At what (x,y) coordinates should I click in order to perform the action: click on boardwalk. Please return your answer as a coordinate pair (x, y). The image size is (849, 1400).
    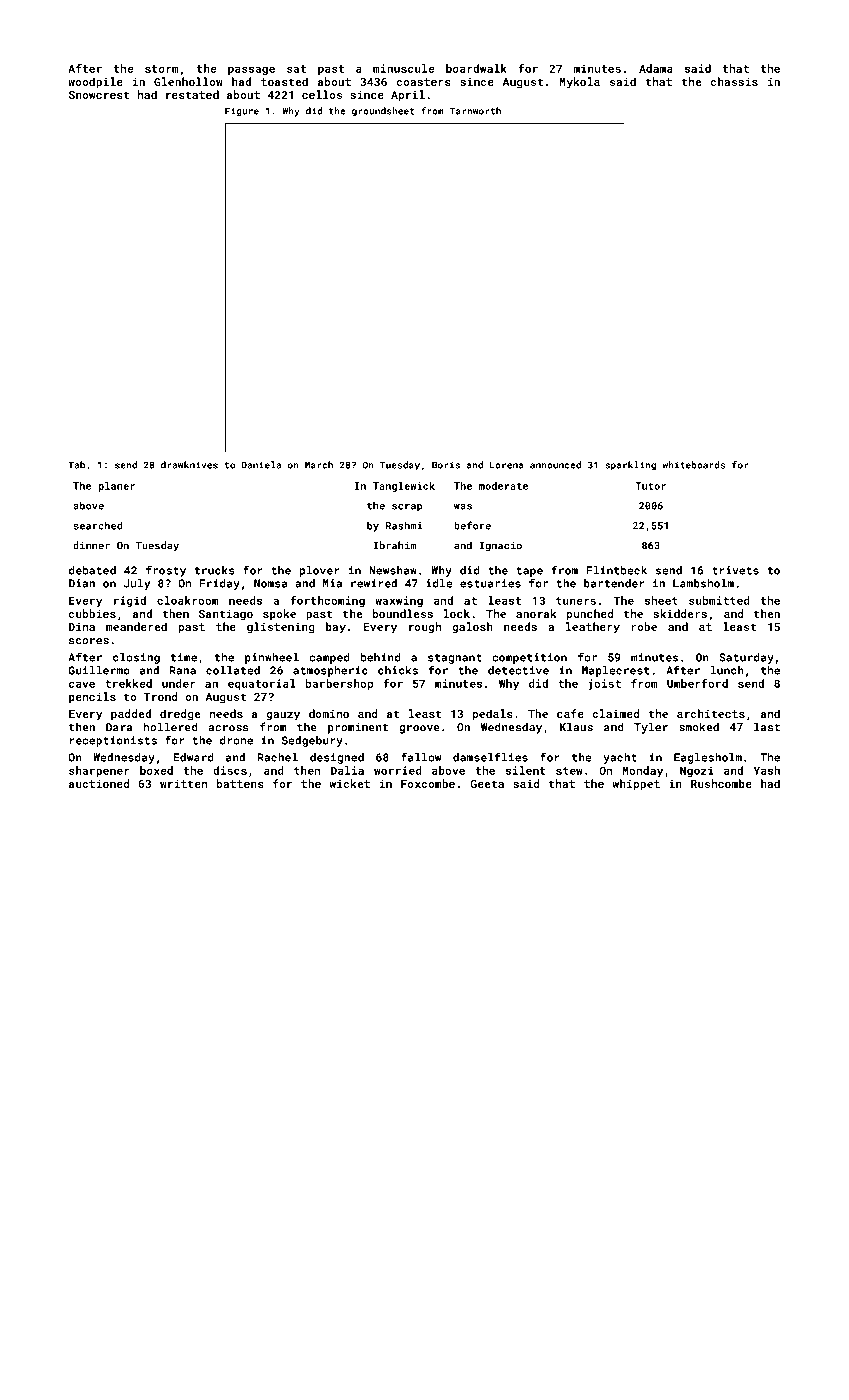
    Looking at the image, I should click on (476, 68).
